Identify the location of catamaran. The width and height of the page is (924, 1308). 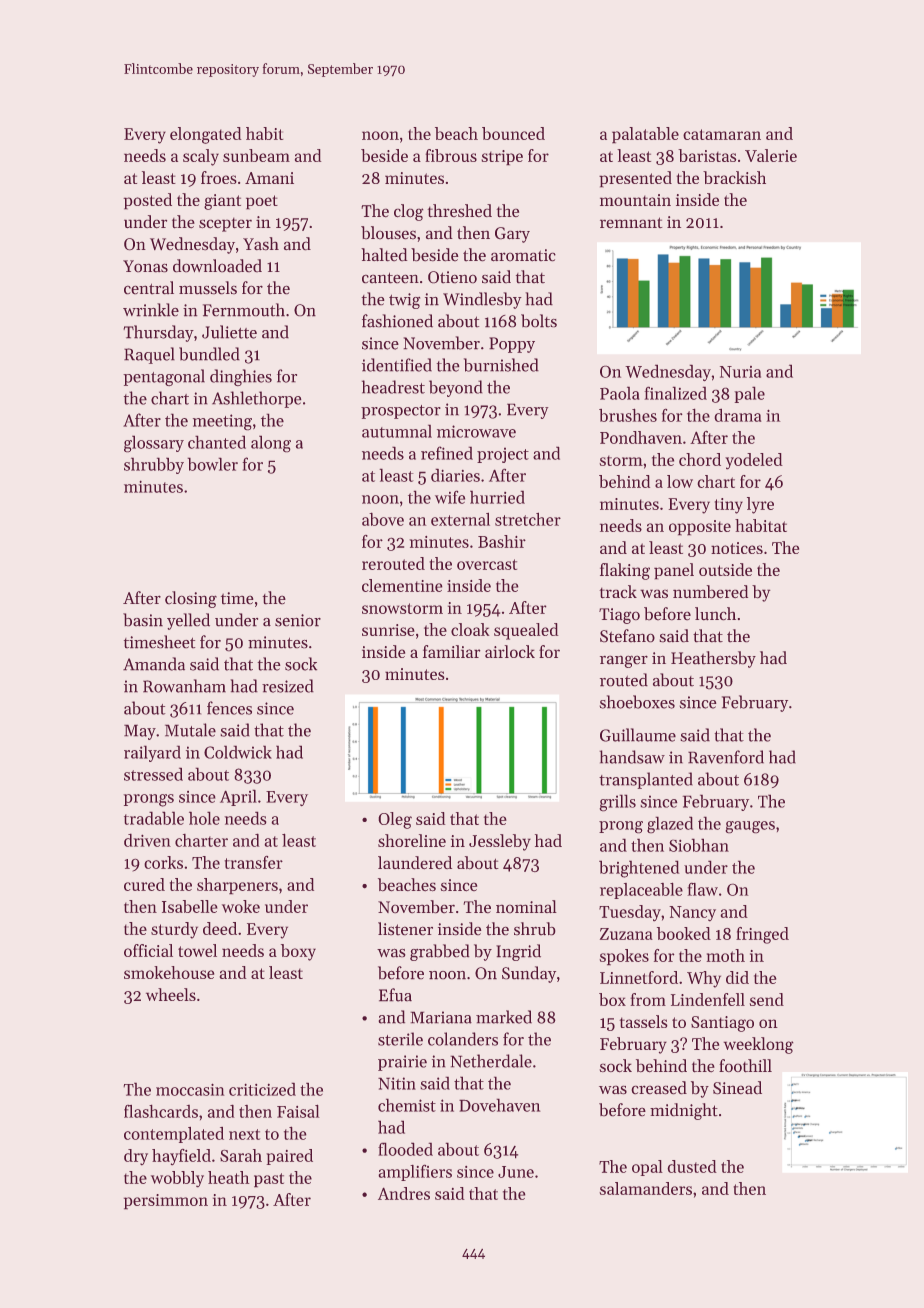
(722, 134).
